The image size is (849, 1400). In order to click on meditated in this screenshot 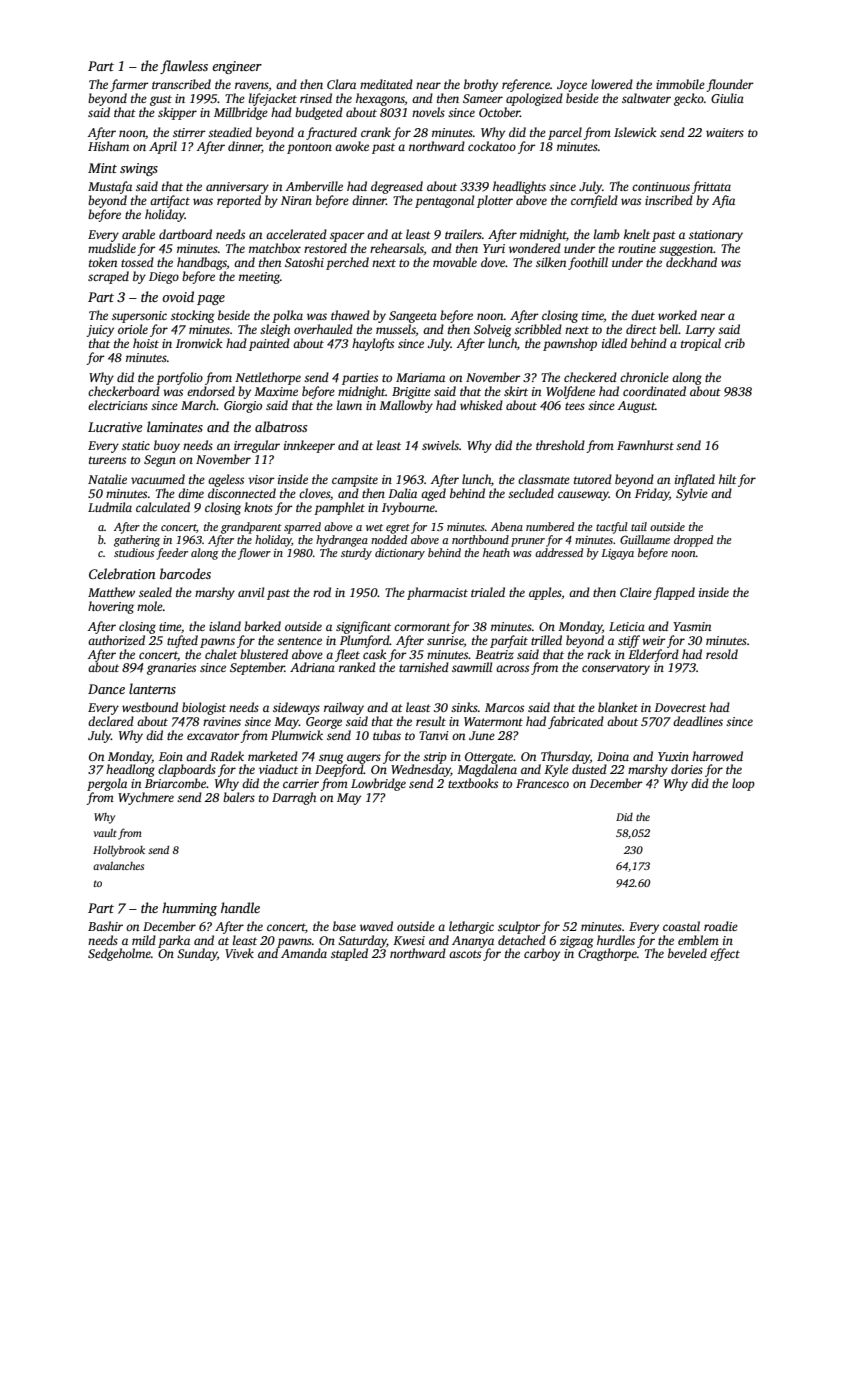, I will do `click(386, 84)`.
